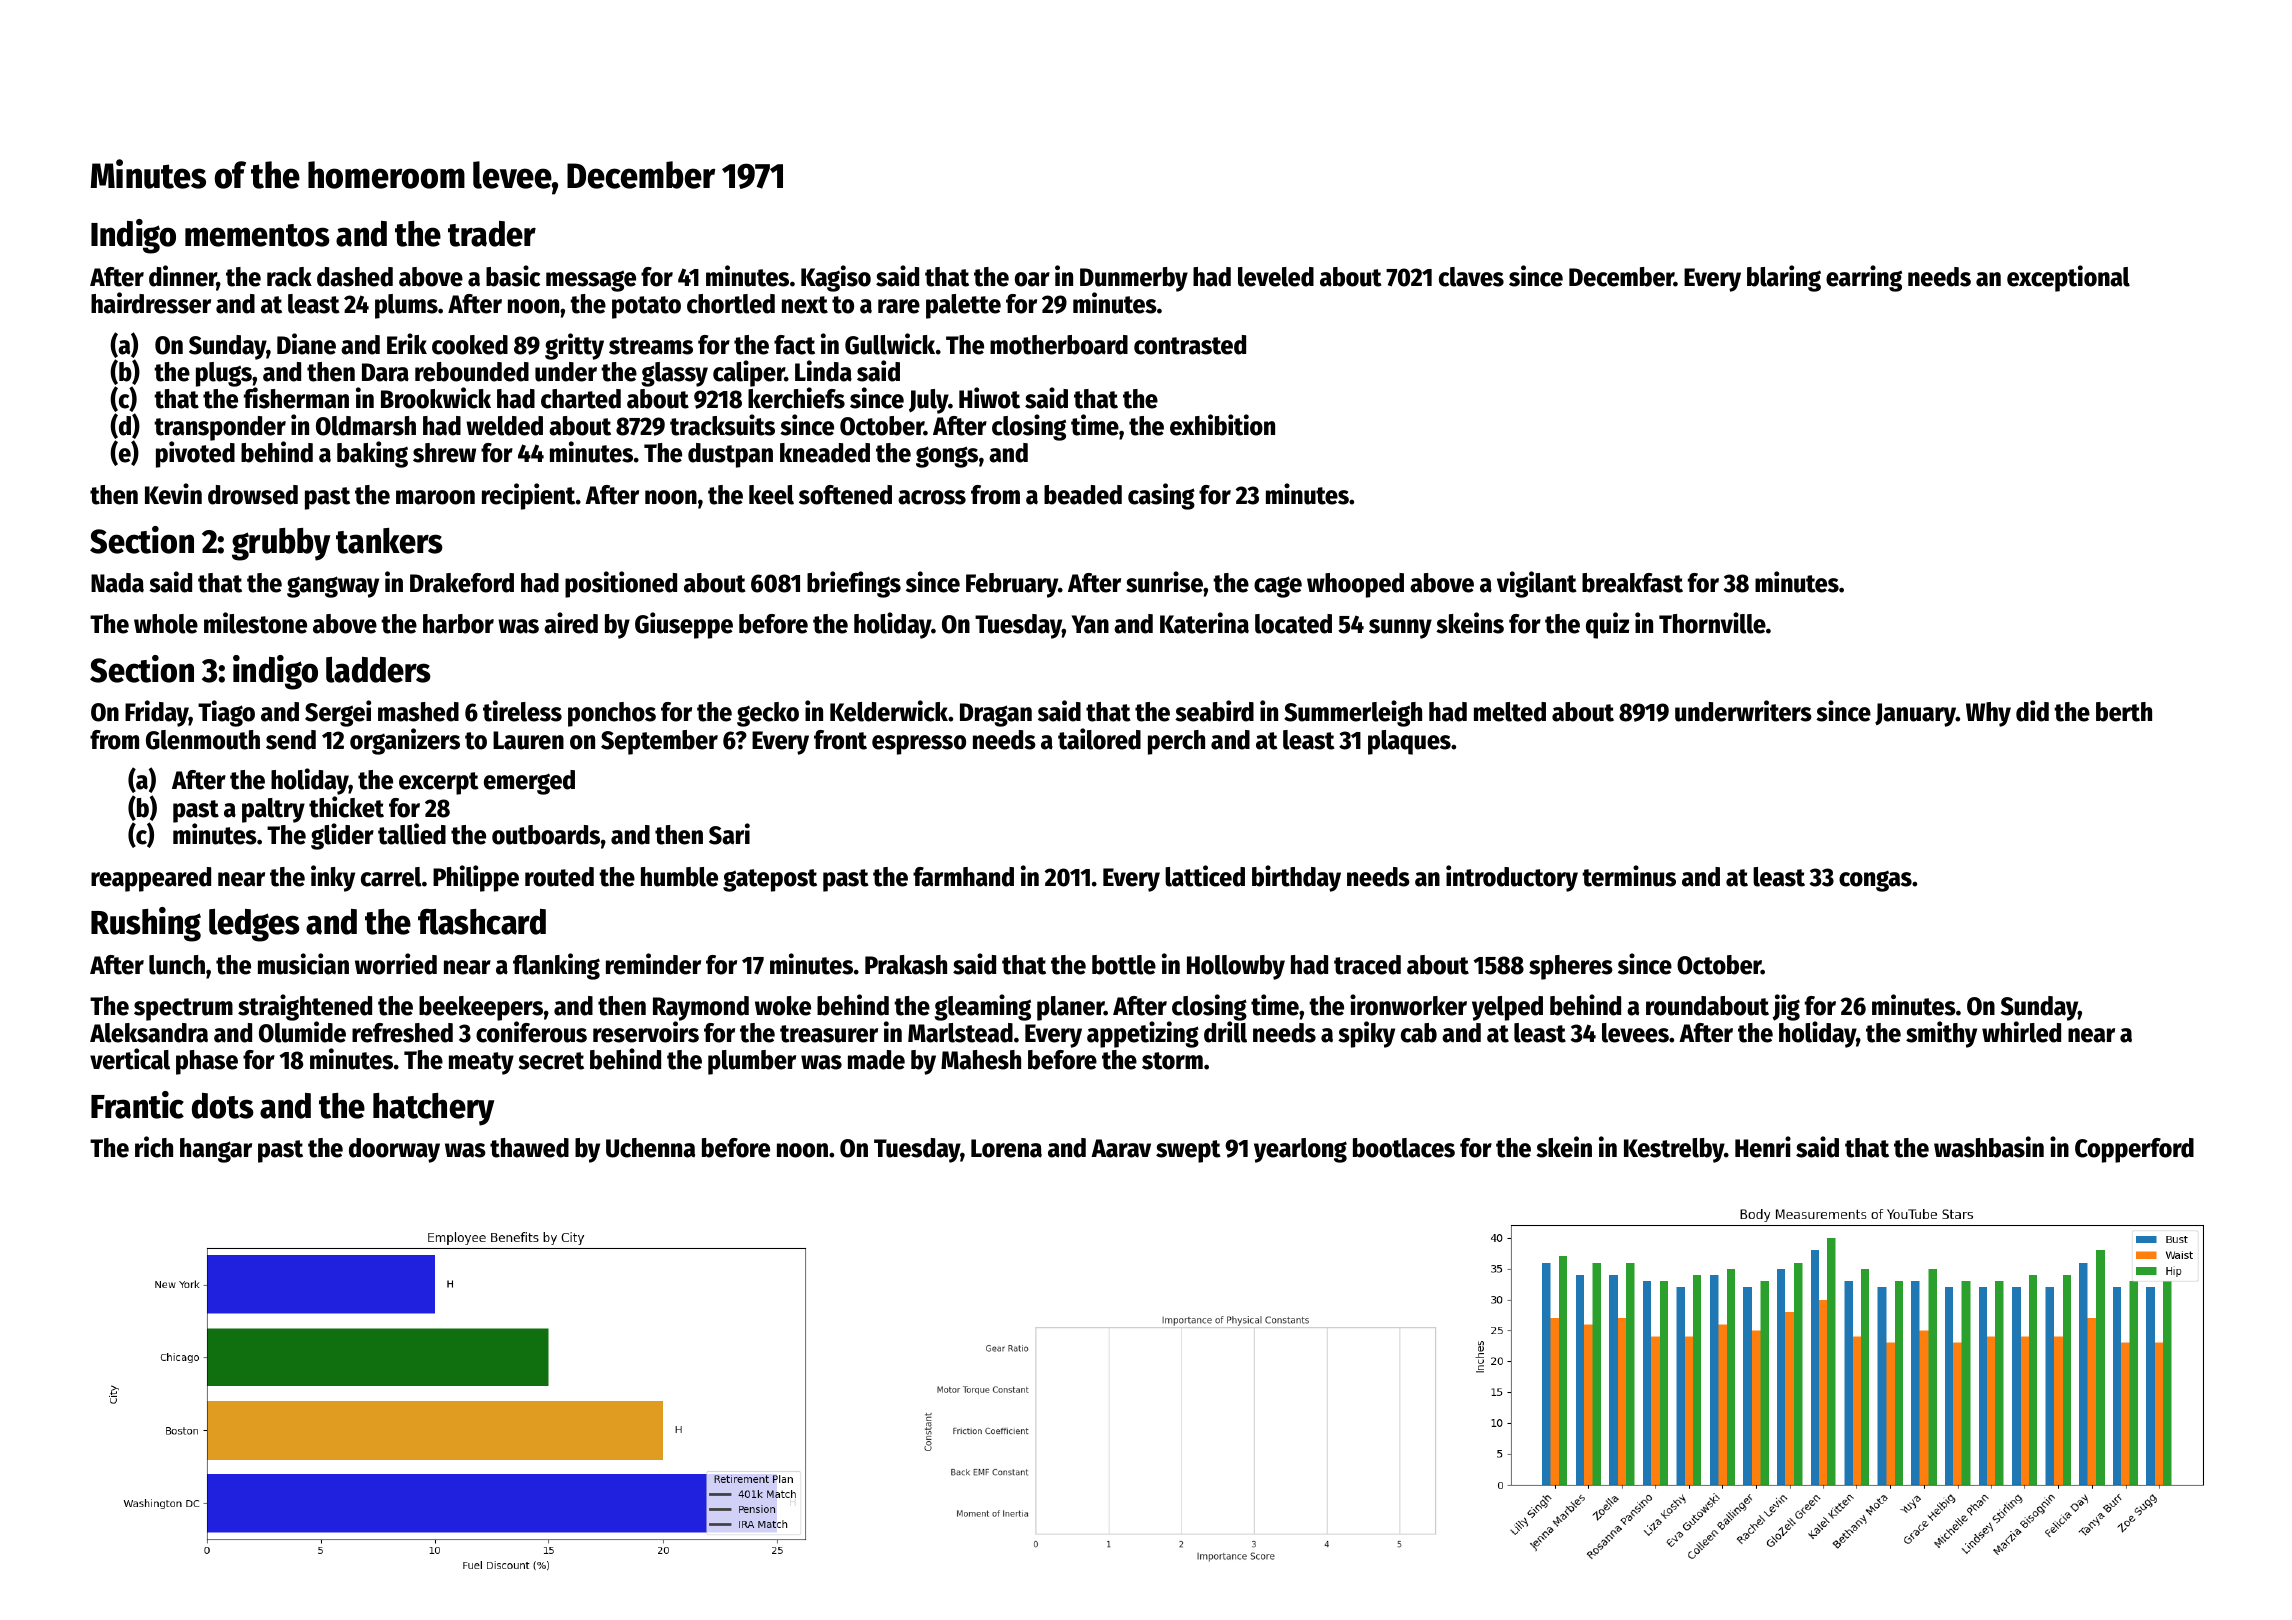 The image size is (2292, 1620). What do you see at coordinates (1629, 876) in the screenshot?
I see `terminus` at bounding box center [1629, 876].
